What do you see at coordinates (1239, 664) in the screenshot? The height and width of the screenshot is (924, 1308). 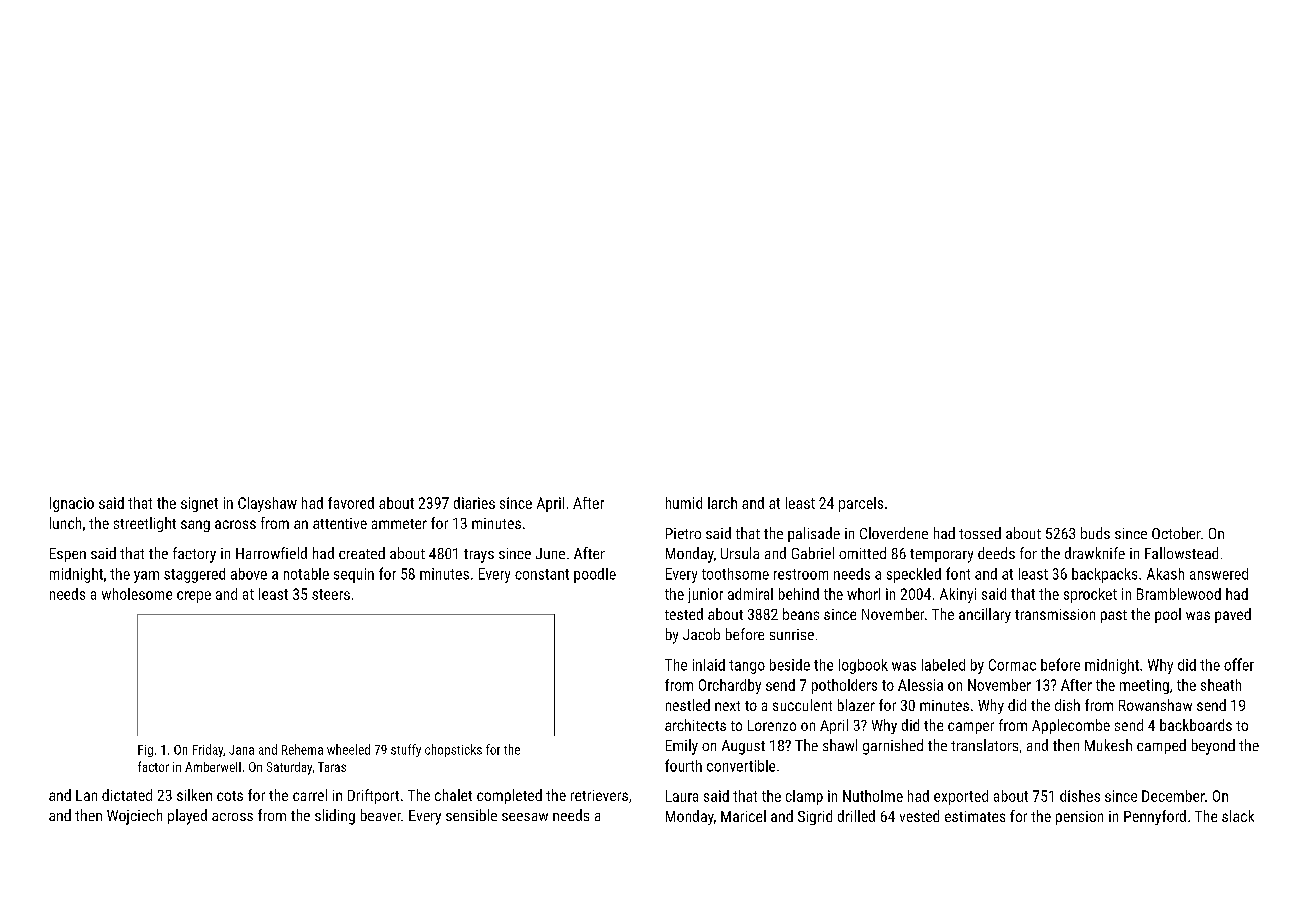 I see `offer` at bounding box center [1239, 664].
